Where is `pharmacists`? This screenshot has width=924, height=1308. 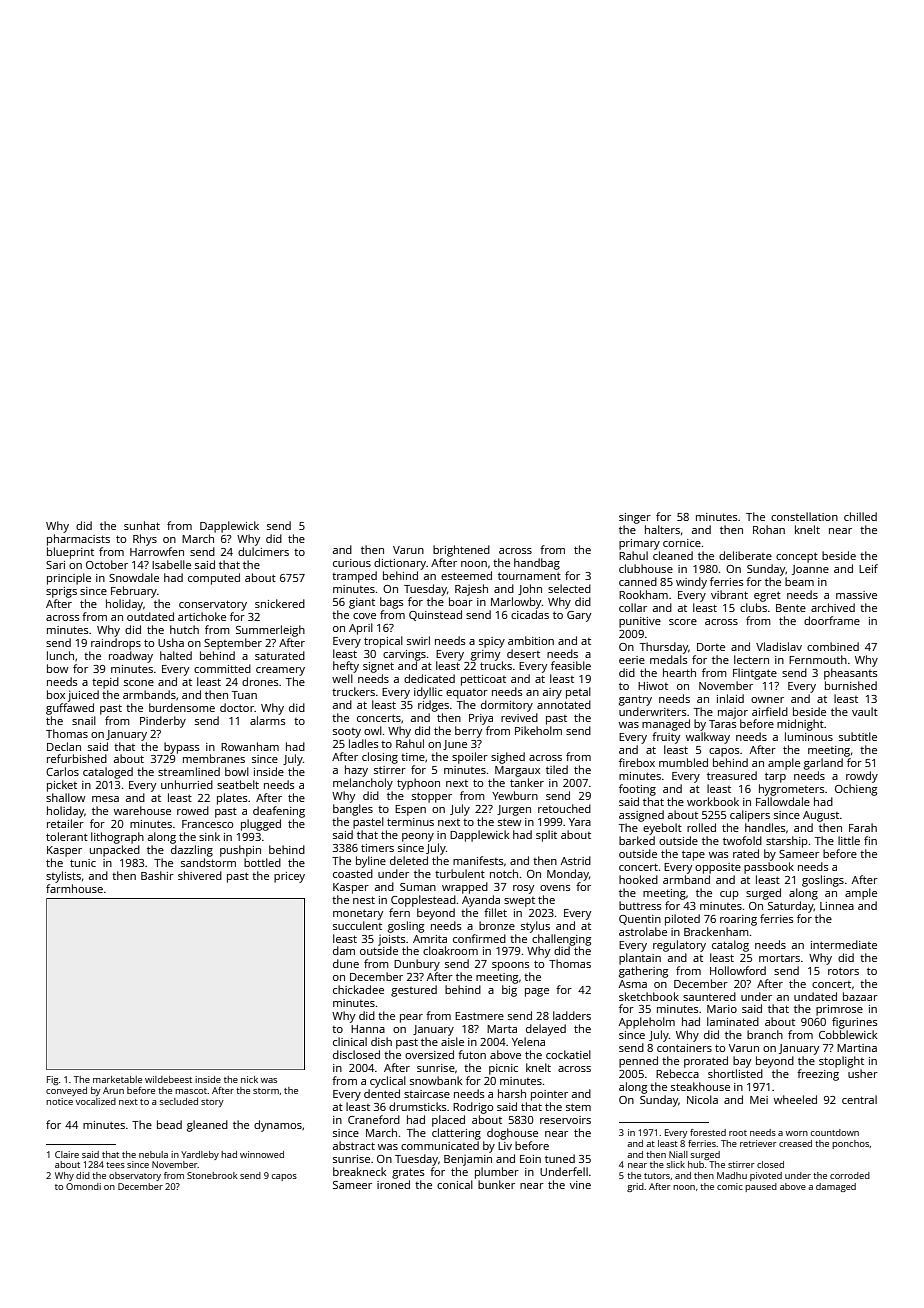
pharmacists is located at coordinates (78, 540).
